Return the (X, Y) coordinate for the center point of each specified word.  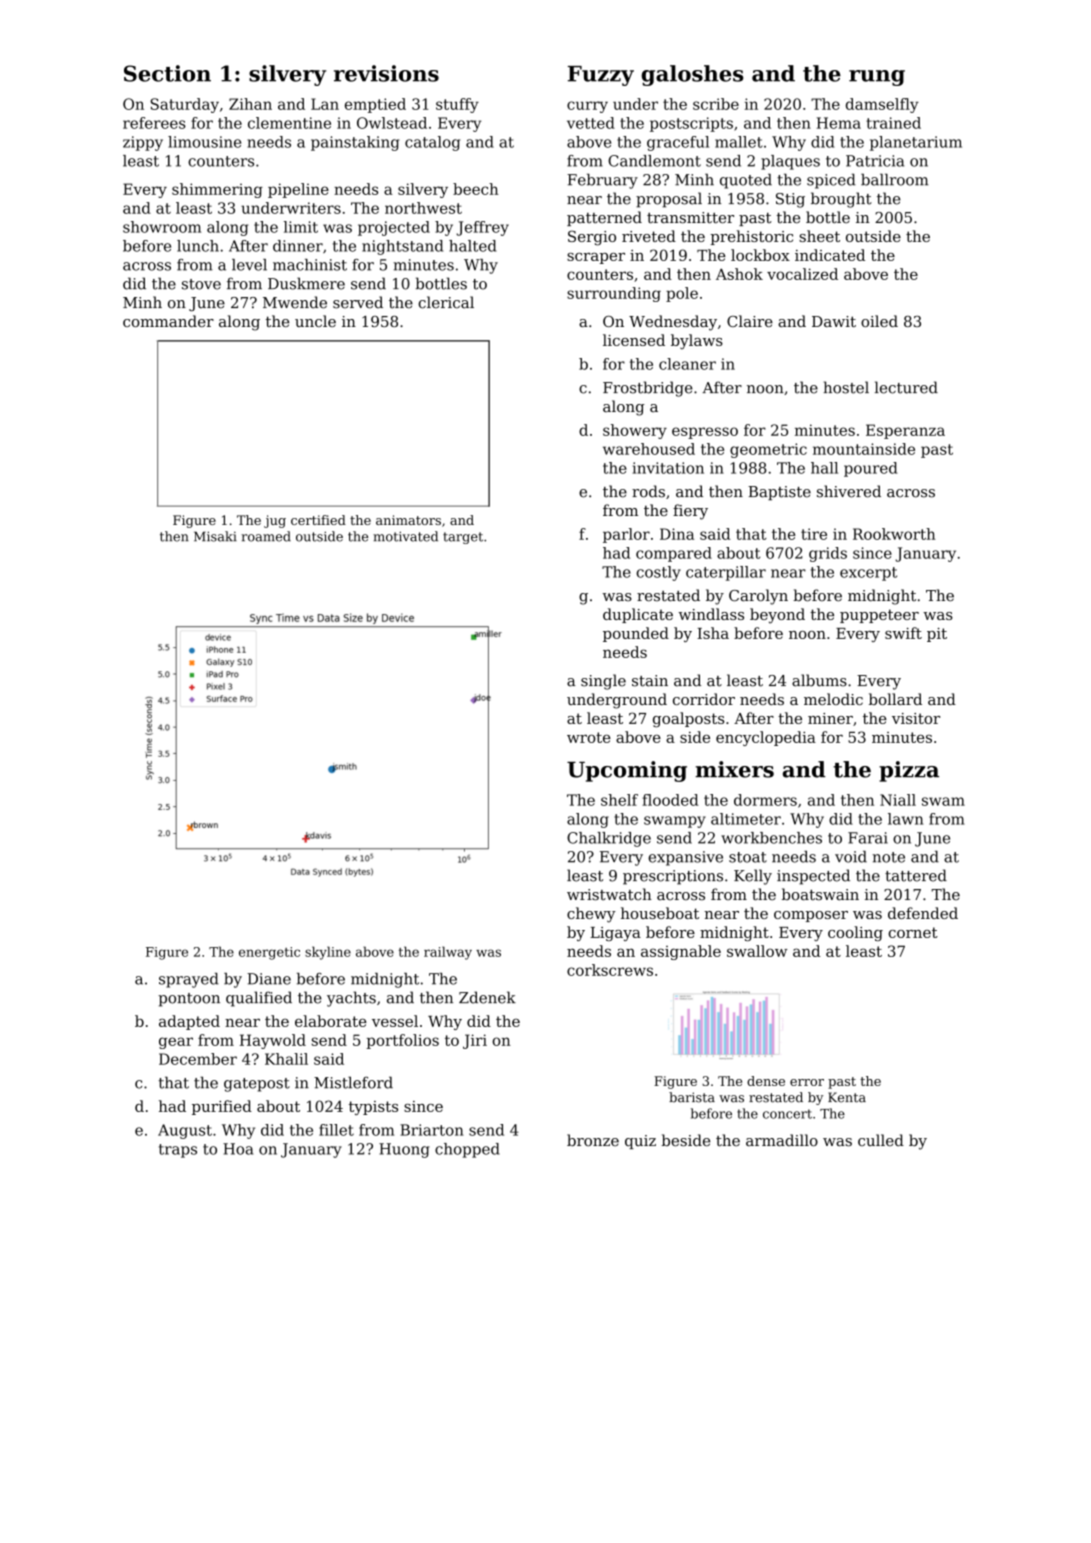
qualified (259, 999)
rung (877, 78)
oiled (879, 321)
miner (830, 718)
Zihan (250, 104)
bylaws (697, 341)
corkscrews (610, 970)
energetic (269, 953)
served (358, 302)
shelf (619, 800)
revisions (386, 73)
